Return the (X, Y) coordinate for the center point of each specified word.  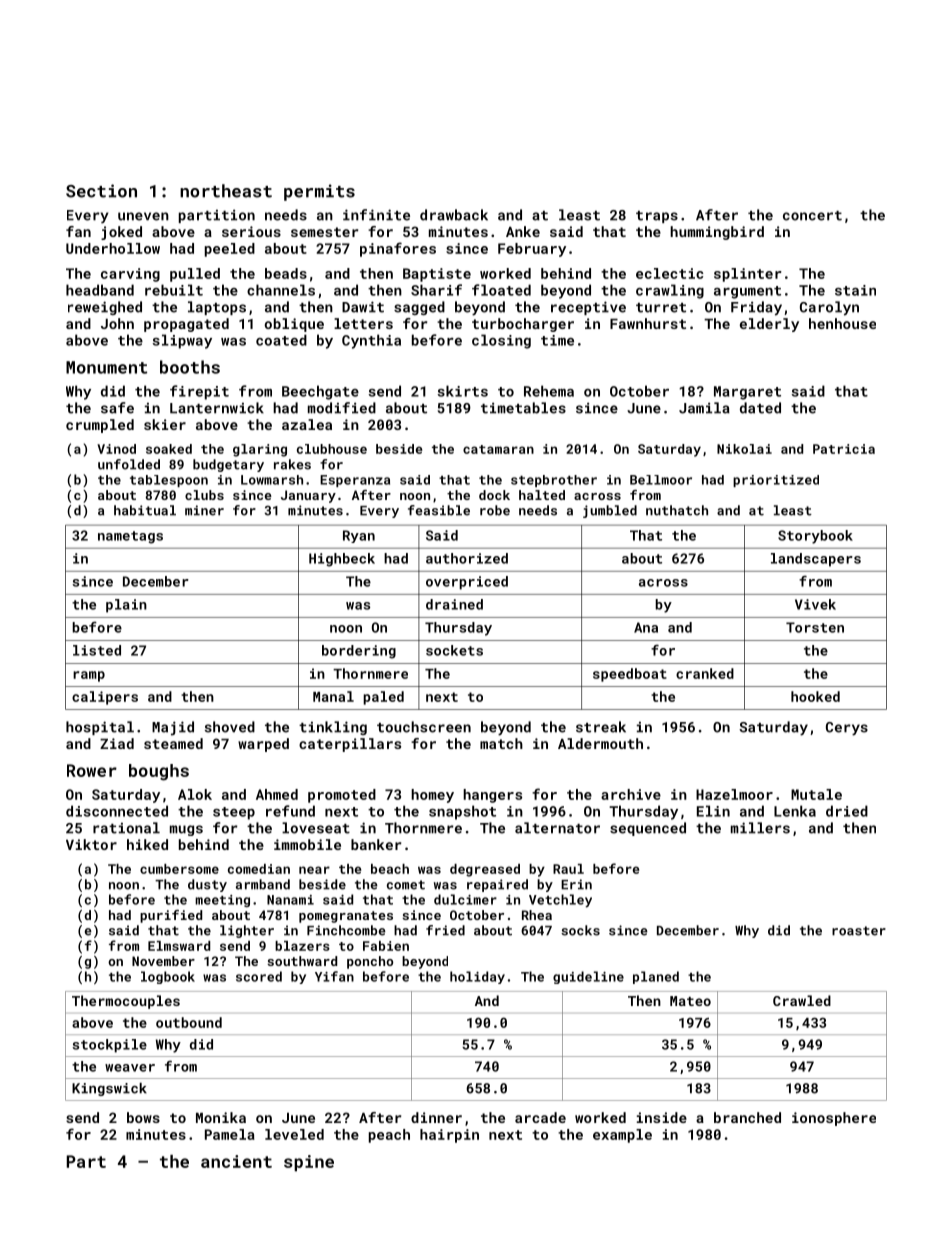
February (532, 250)
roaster (859, 931)
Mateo (690, 1001)
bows (143, 1117)
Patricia (844, 449)
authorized (467, 558)
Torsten (815, 627)
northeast (226, 191)
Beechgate (320, 392)
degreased (485, 870)
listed (97, 650)
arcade (540, 1117)
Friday (756, 308)
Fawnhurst (648, 323)
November (163, 961)
